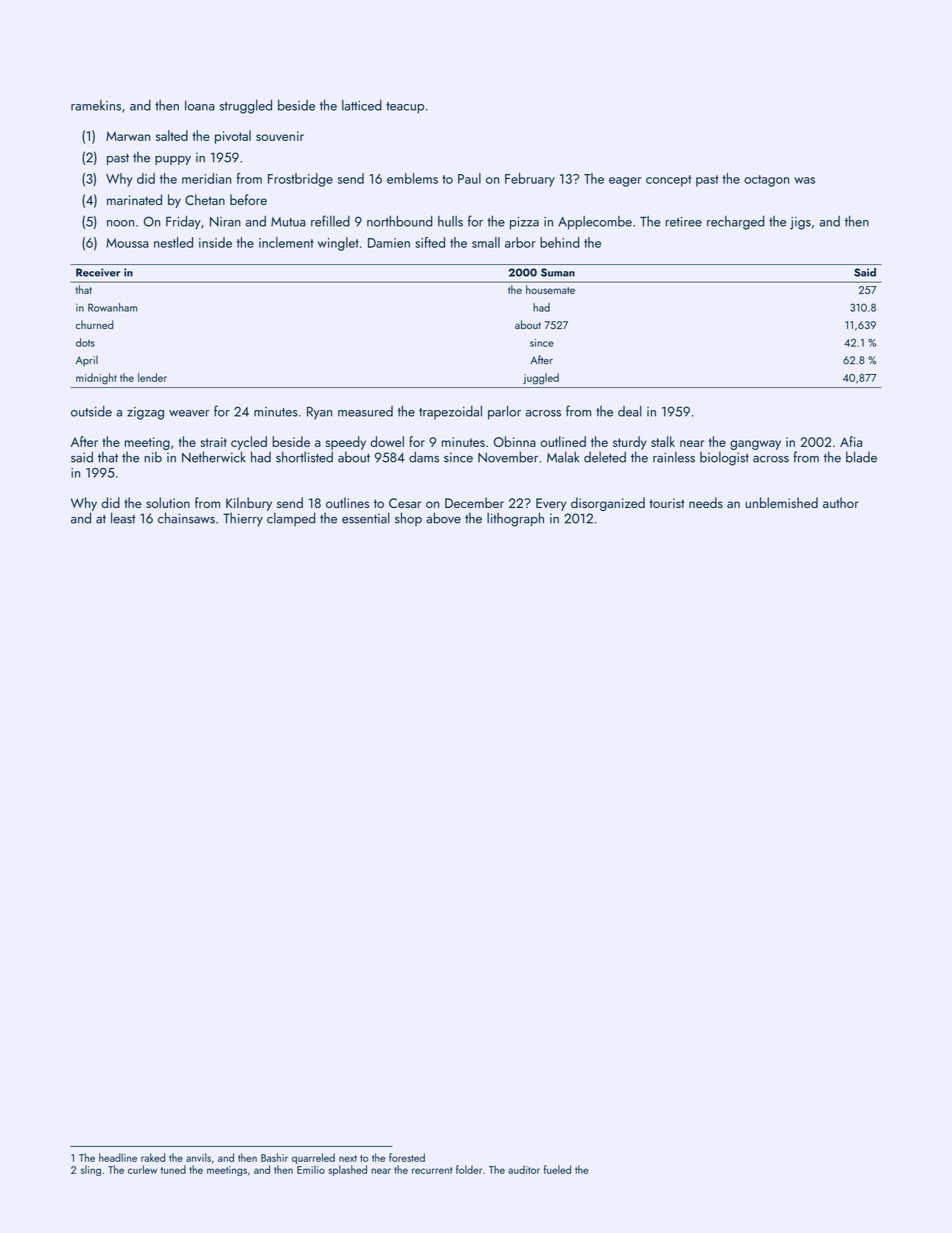 The image size is (952, 1233). Describe the element at coordinates (530, 180) in the screenshot. I see `February` at that location.
